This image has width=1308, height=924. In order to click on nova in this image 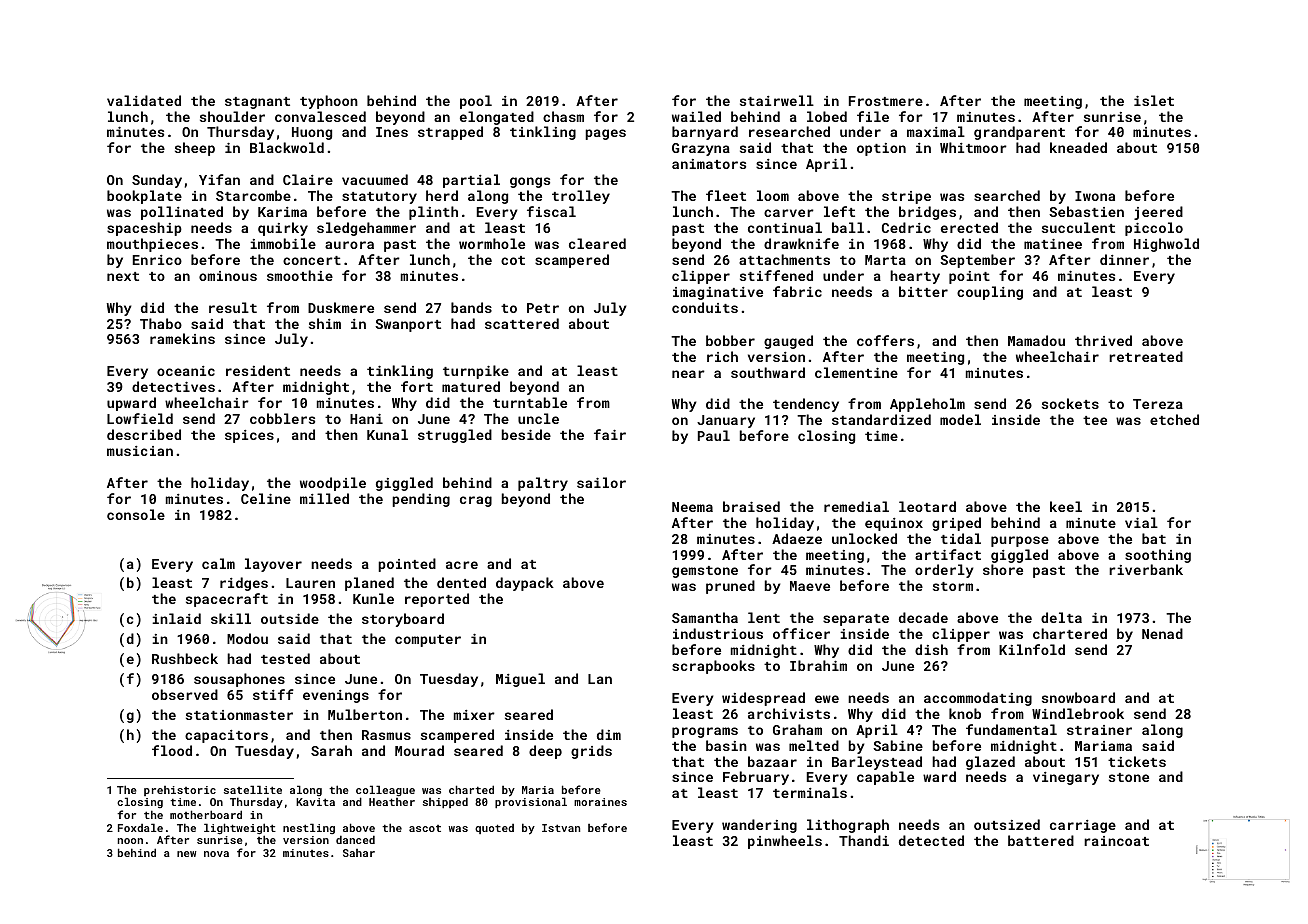, I will do `click(216, 854)`.
